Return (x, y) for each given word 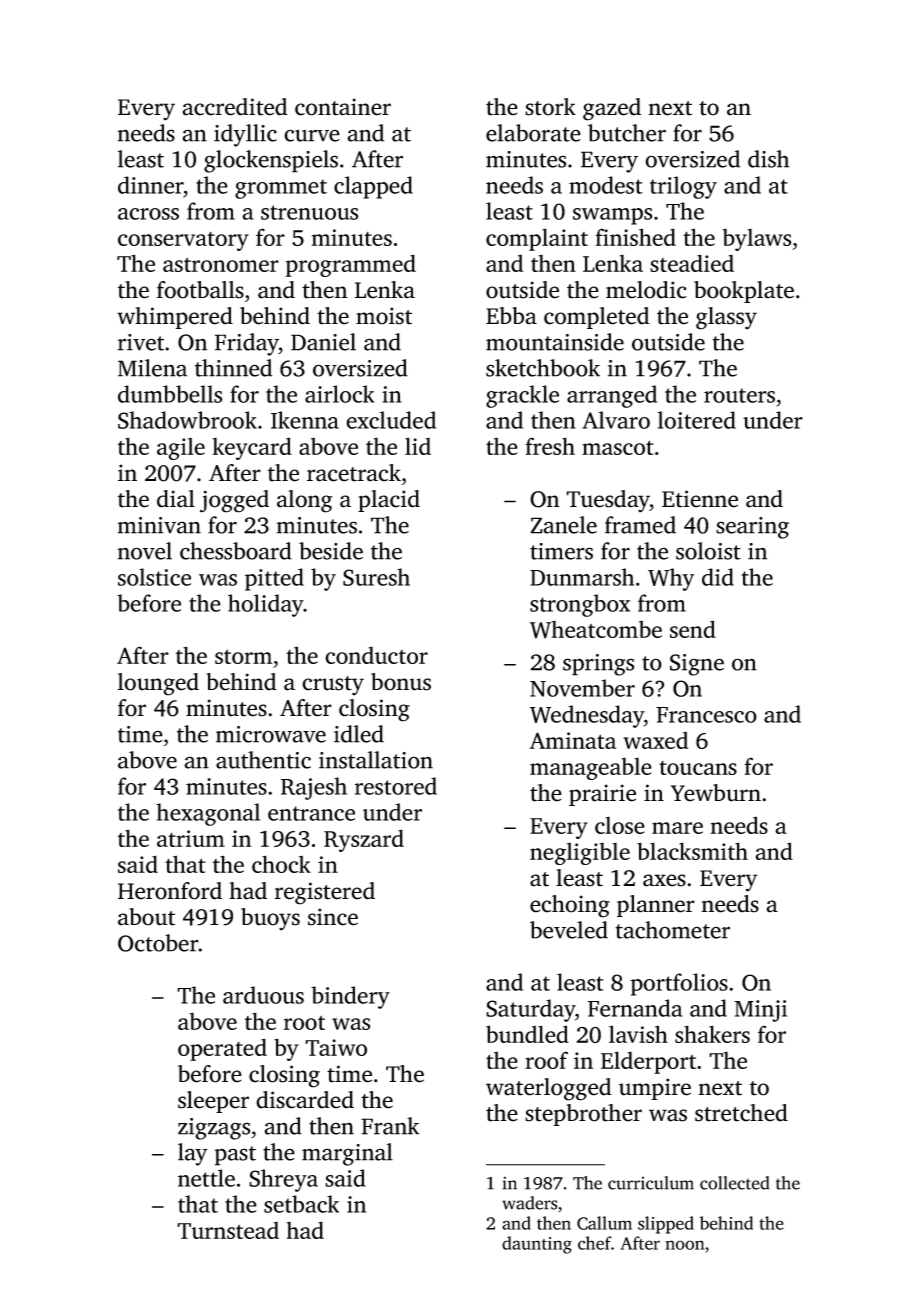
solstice (154, 577)
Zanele (563, 525)
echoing (570, 906)
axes (664, 880)
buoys (270, 919)
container (343, 107)
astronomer (221, 265)
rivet (141, 342)
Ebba (511, 316)
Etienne (700, 499)
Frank (390, 1126)
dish (768, 159)
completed (597, 318)
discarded (305, 1100)
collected (735, 1183)
